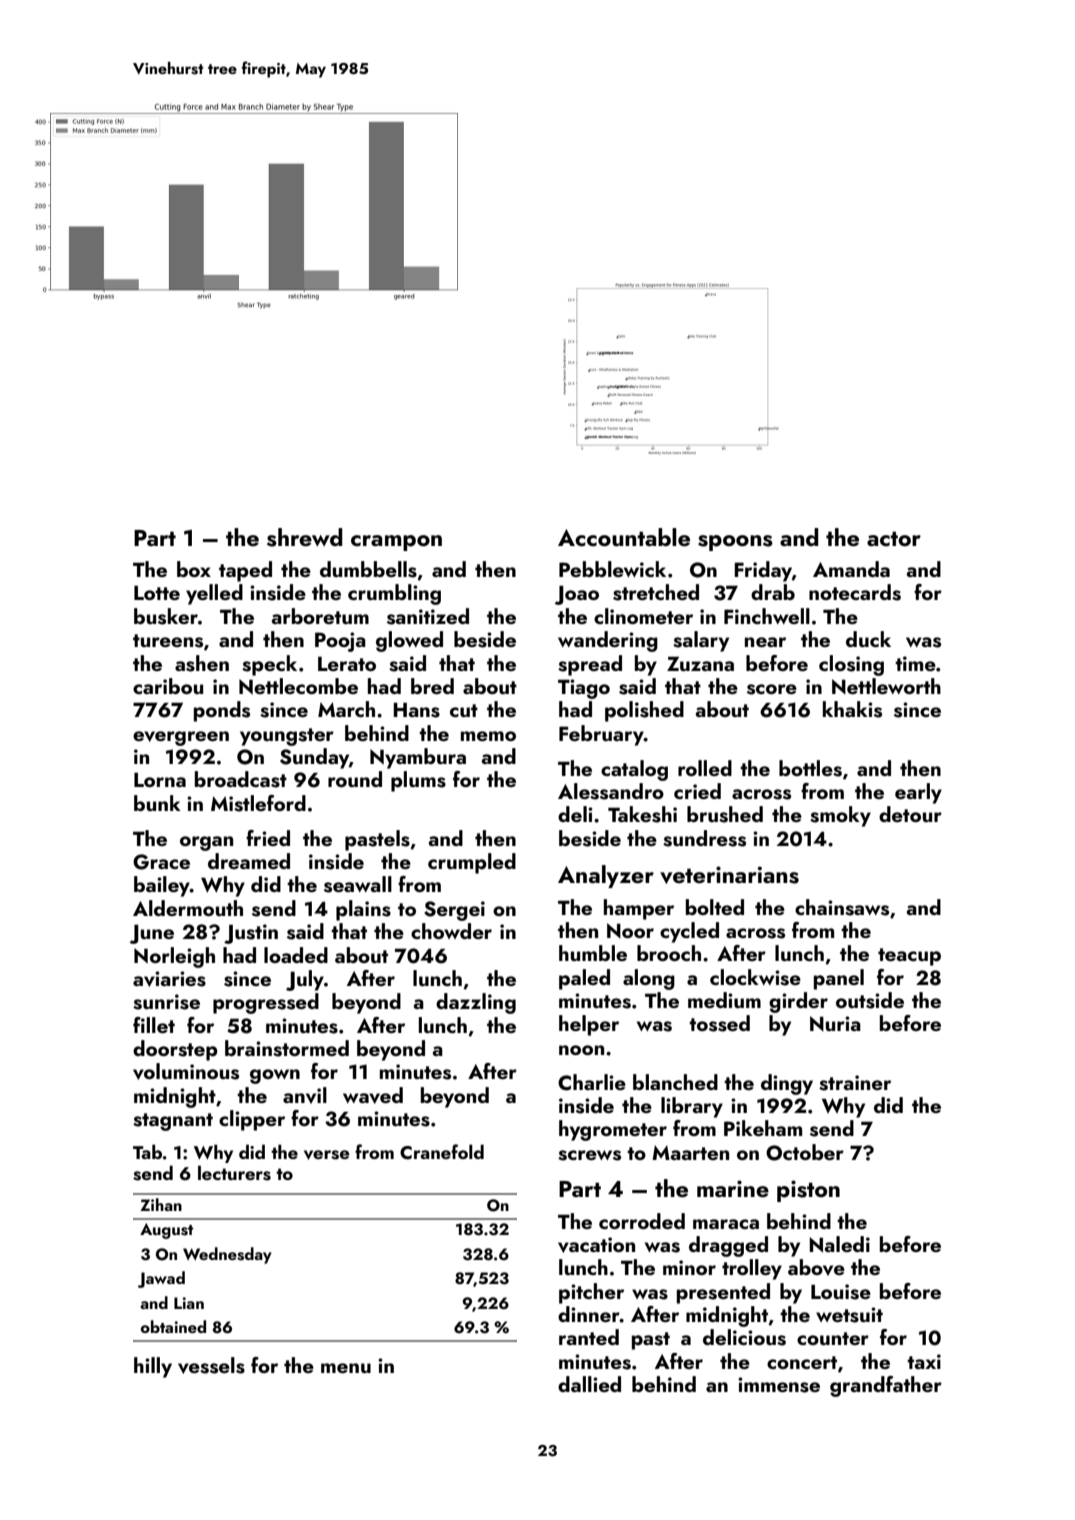  Describe the element at coordinates (189, 1303) in the page. I see `Lian` at that location.
